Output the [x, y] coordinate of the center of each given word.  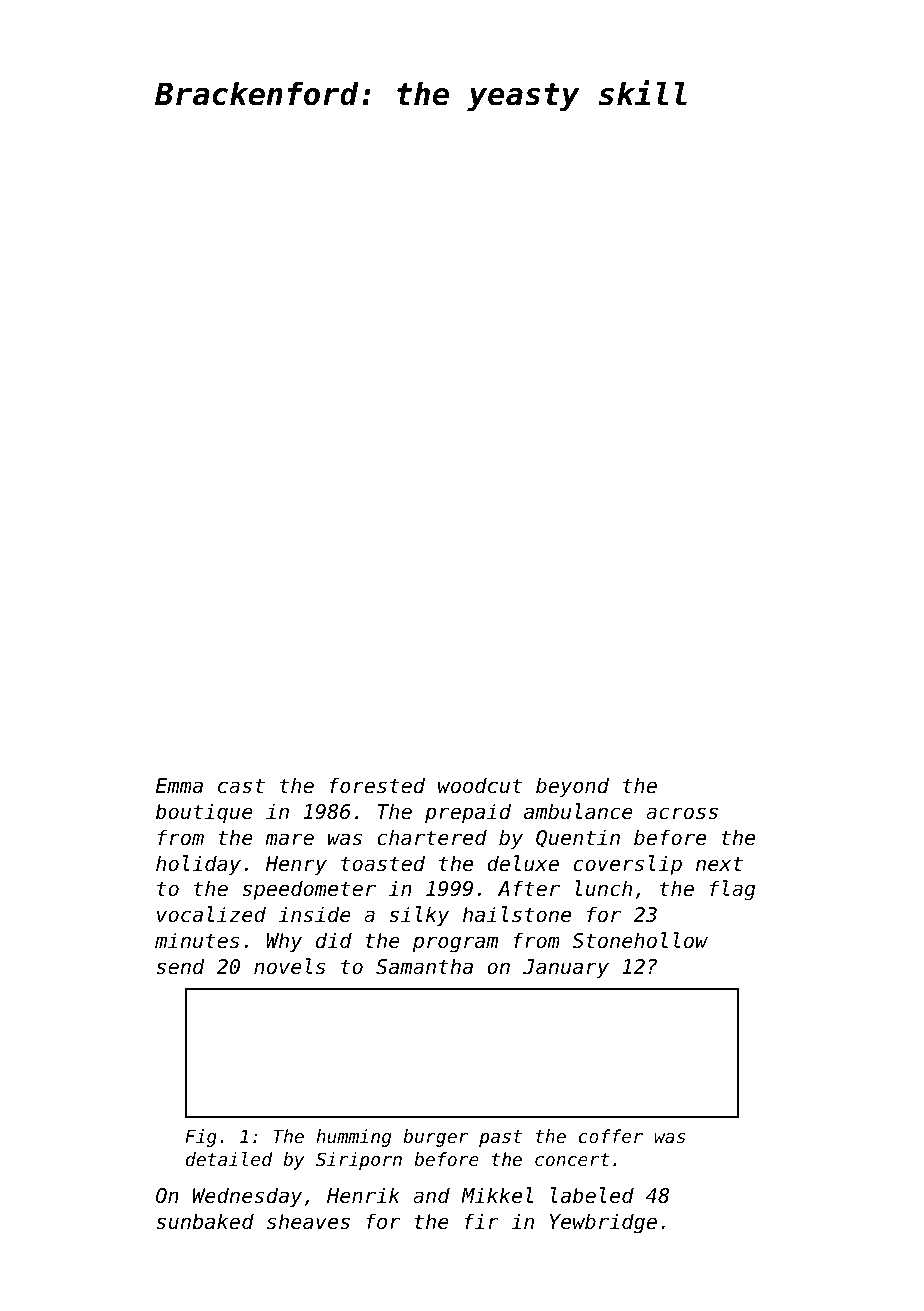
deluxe [523, 863]
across [682, 813]
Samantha [424, 966]
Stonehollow [640, 940]
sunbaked [205, 1221]
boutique [204, 813]
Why [284, 942]
